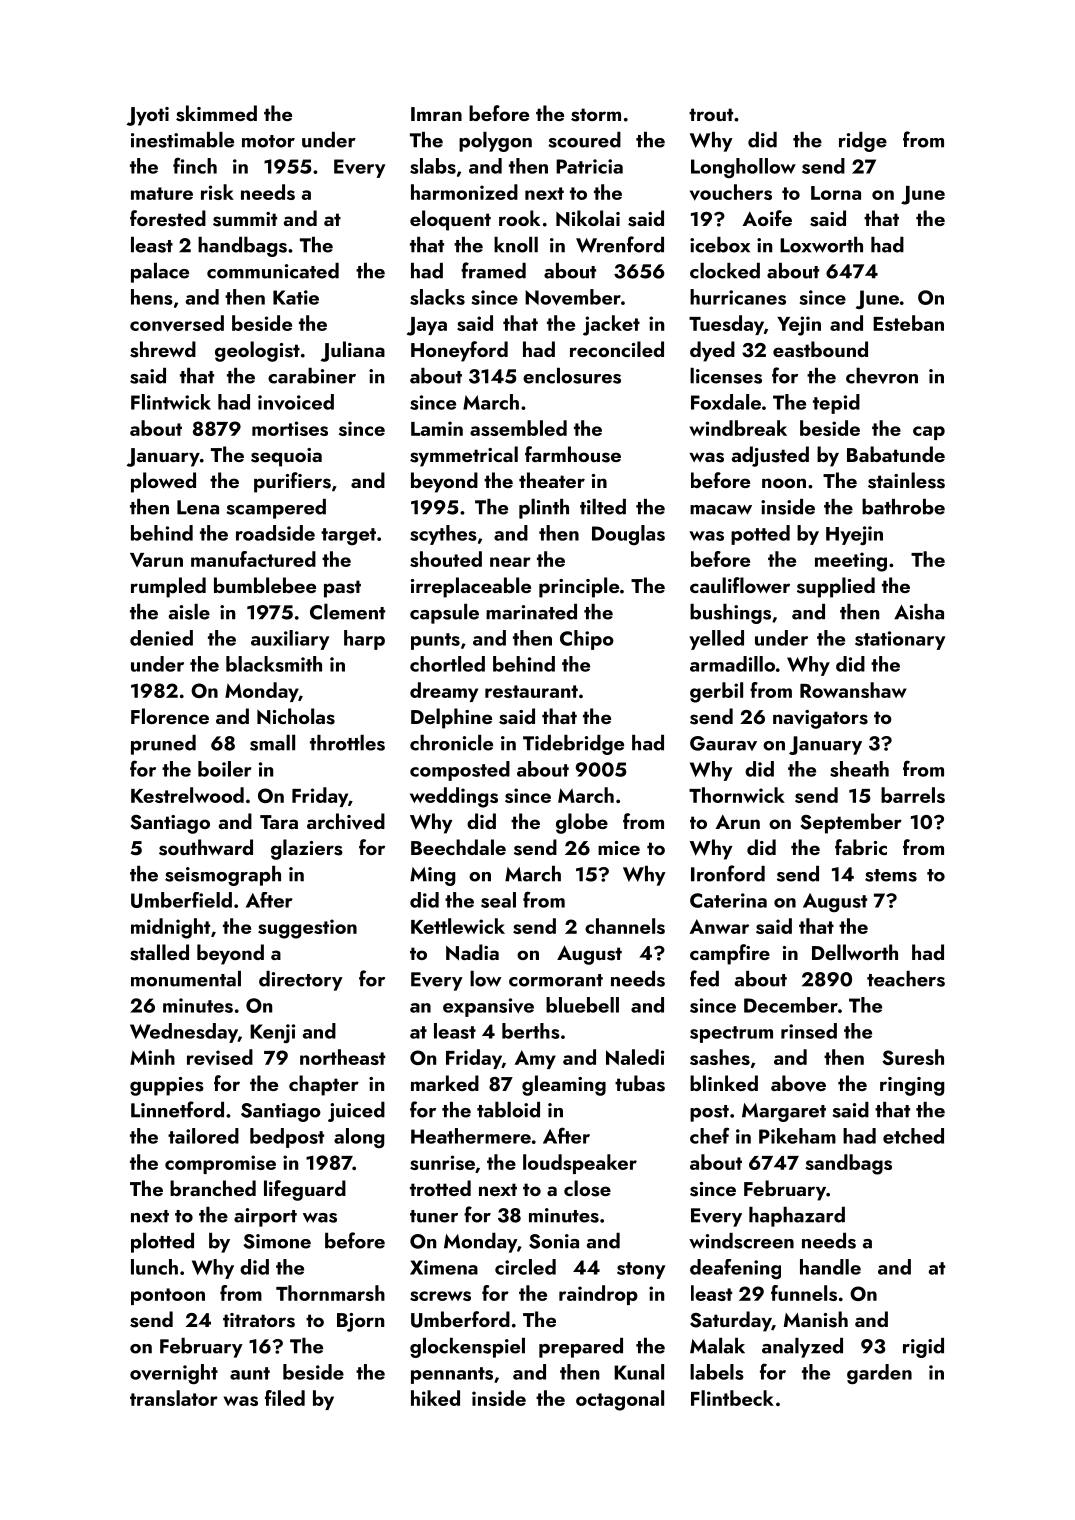  I want to click on cormorant, so click(556, 980).
